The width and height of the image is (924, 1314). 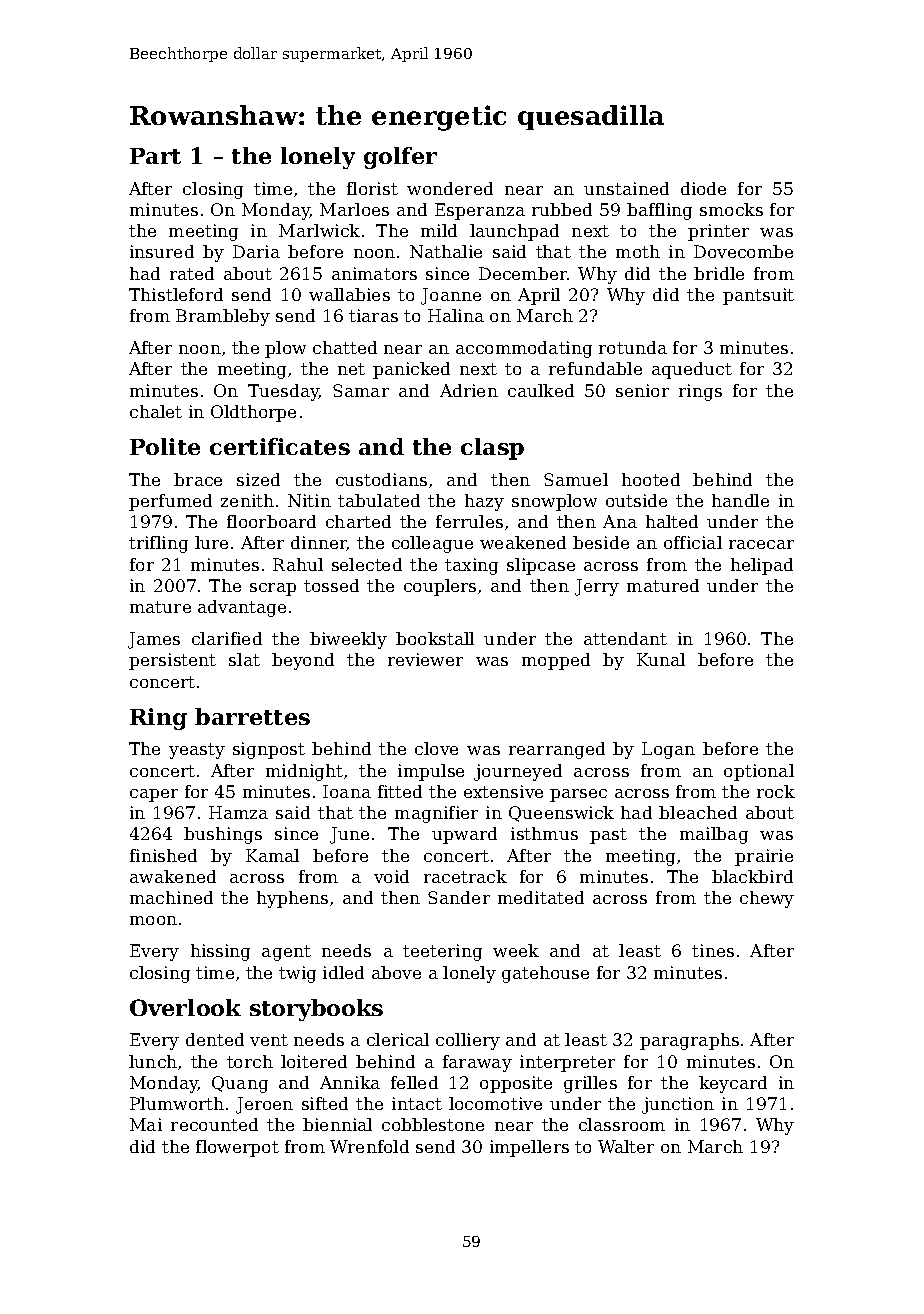 What do you see at coordinates (626, 188) in the image?
I see `unstained` at bounding box center [626, 188].
